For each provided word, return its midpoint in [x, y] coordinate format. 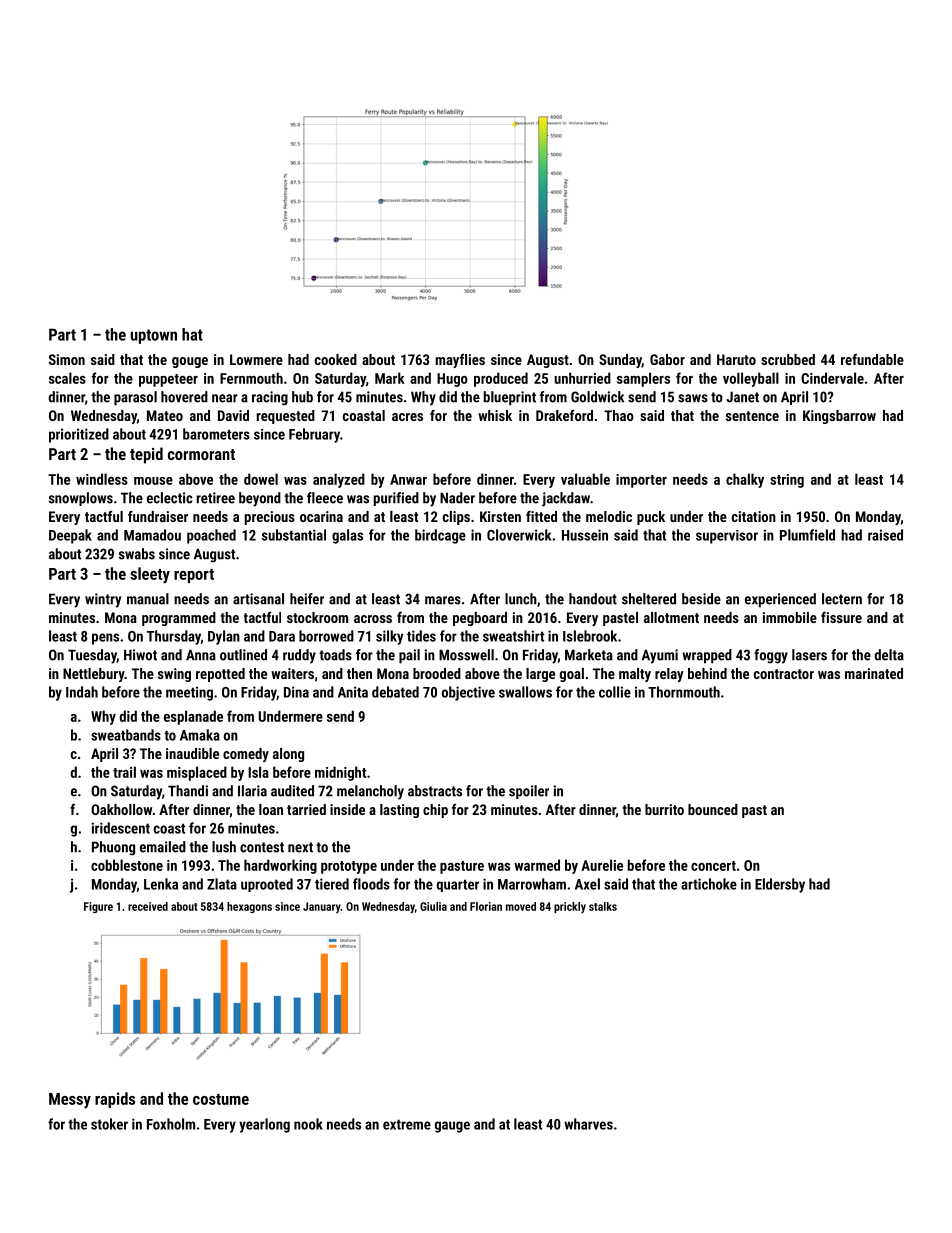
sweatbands [126, 735]
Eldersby [780, 885]
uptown [154, 336]
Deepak [70, 536]
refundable [872, 359]
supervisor [727, 537]
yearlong [264, 1125]
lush [224, 847]
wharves [588, 1124]
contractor [784, 674]
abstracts [435, 791]
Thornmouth [684, 692]
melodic [609, 516]
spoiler [529, 792]
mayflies [460, 361]
